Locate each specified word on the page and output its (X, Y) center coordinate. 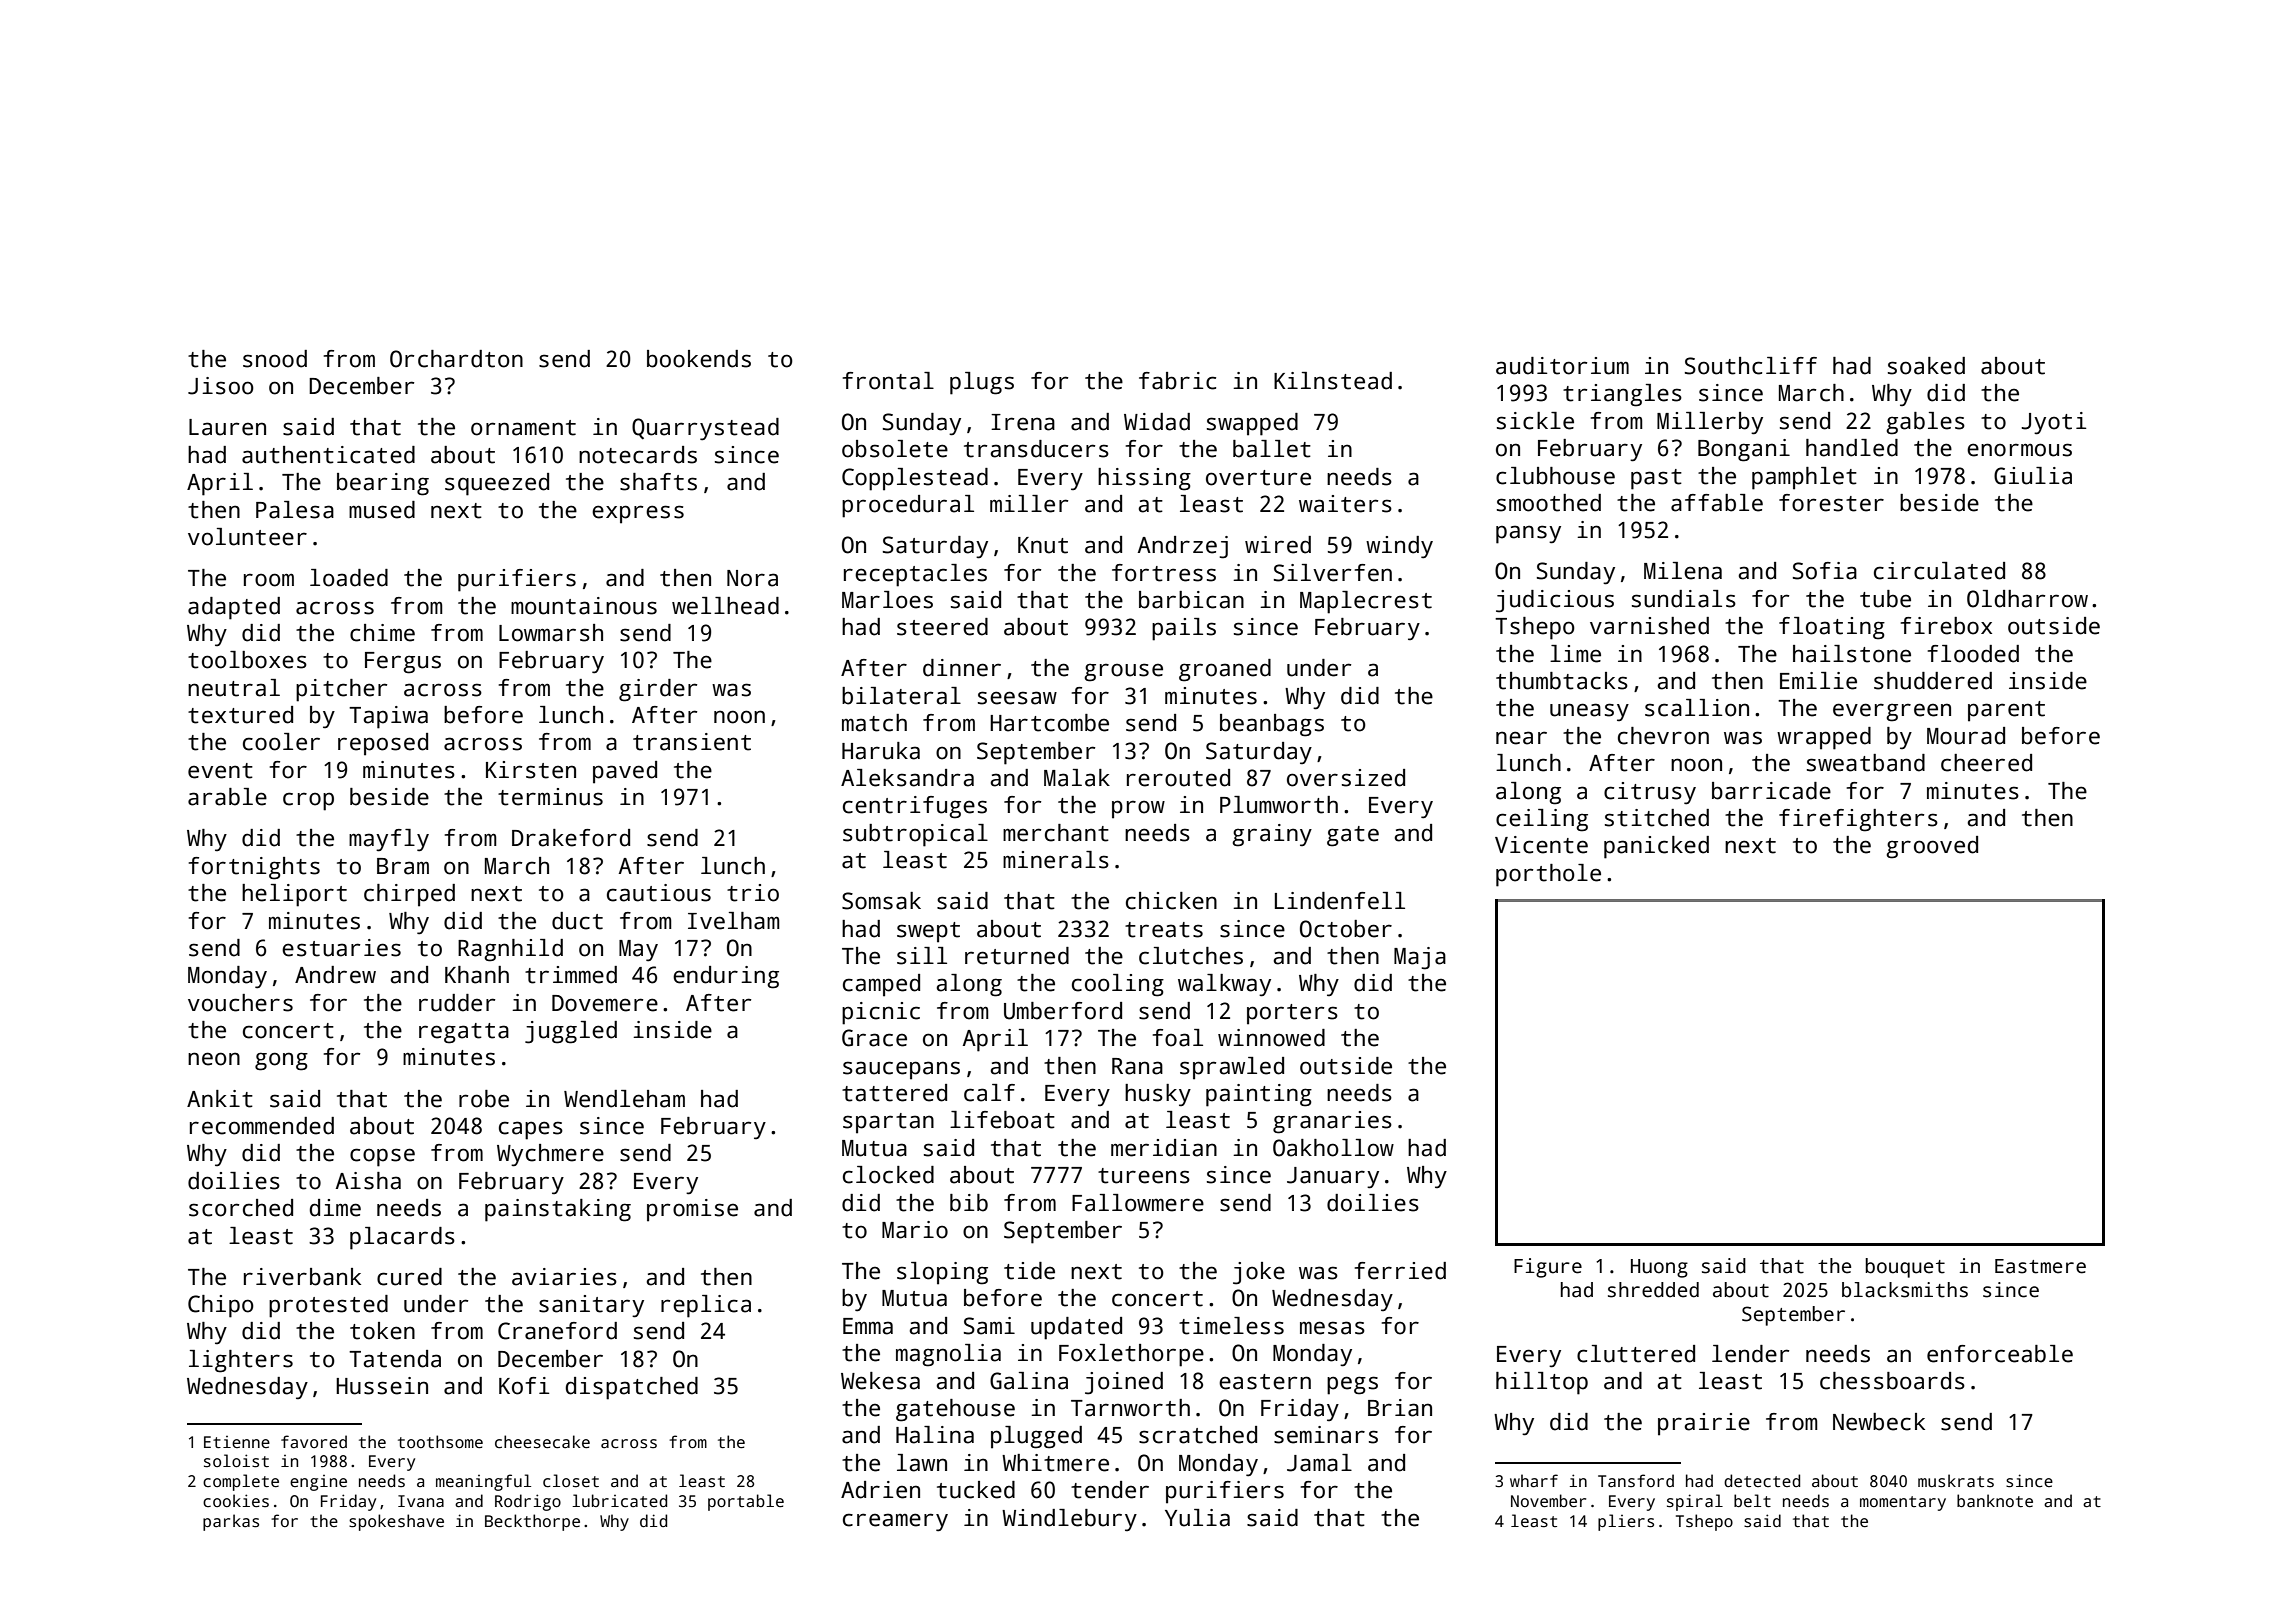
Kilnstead (1333, 381)
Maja (1420, 958)
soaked (1926, 366)
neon (214, 1059)
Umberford (1063, 1011)
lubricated (619, 1501)
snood (275, 359)
